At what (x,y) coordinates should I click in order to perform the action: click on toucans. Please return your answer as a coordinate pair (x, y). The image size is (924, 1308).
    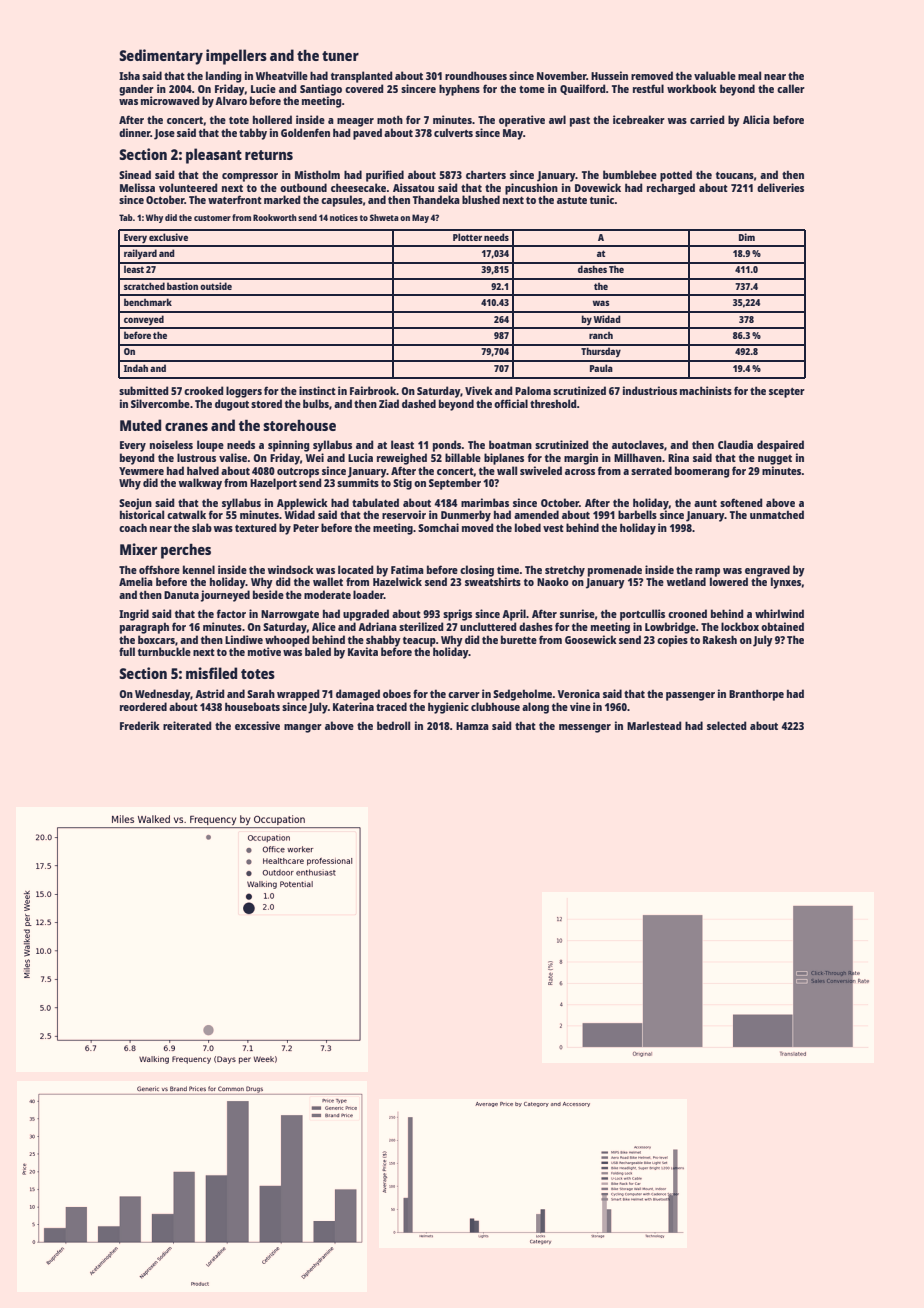
    Looking at the image, I should click on (735, 175).
